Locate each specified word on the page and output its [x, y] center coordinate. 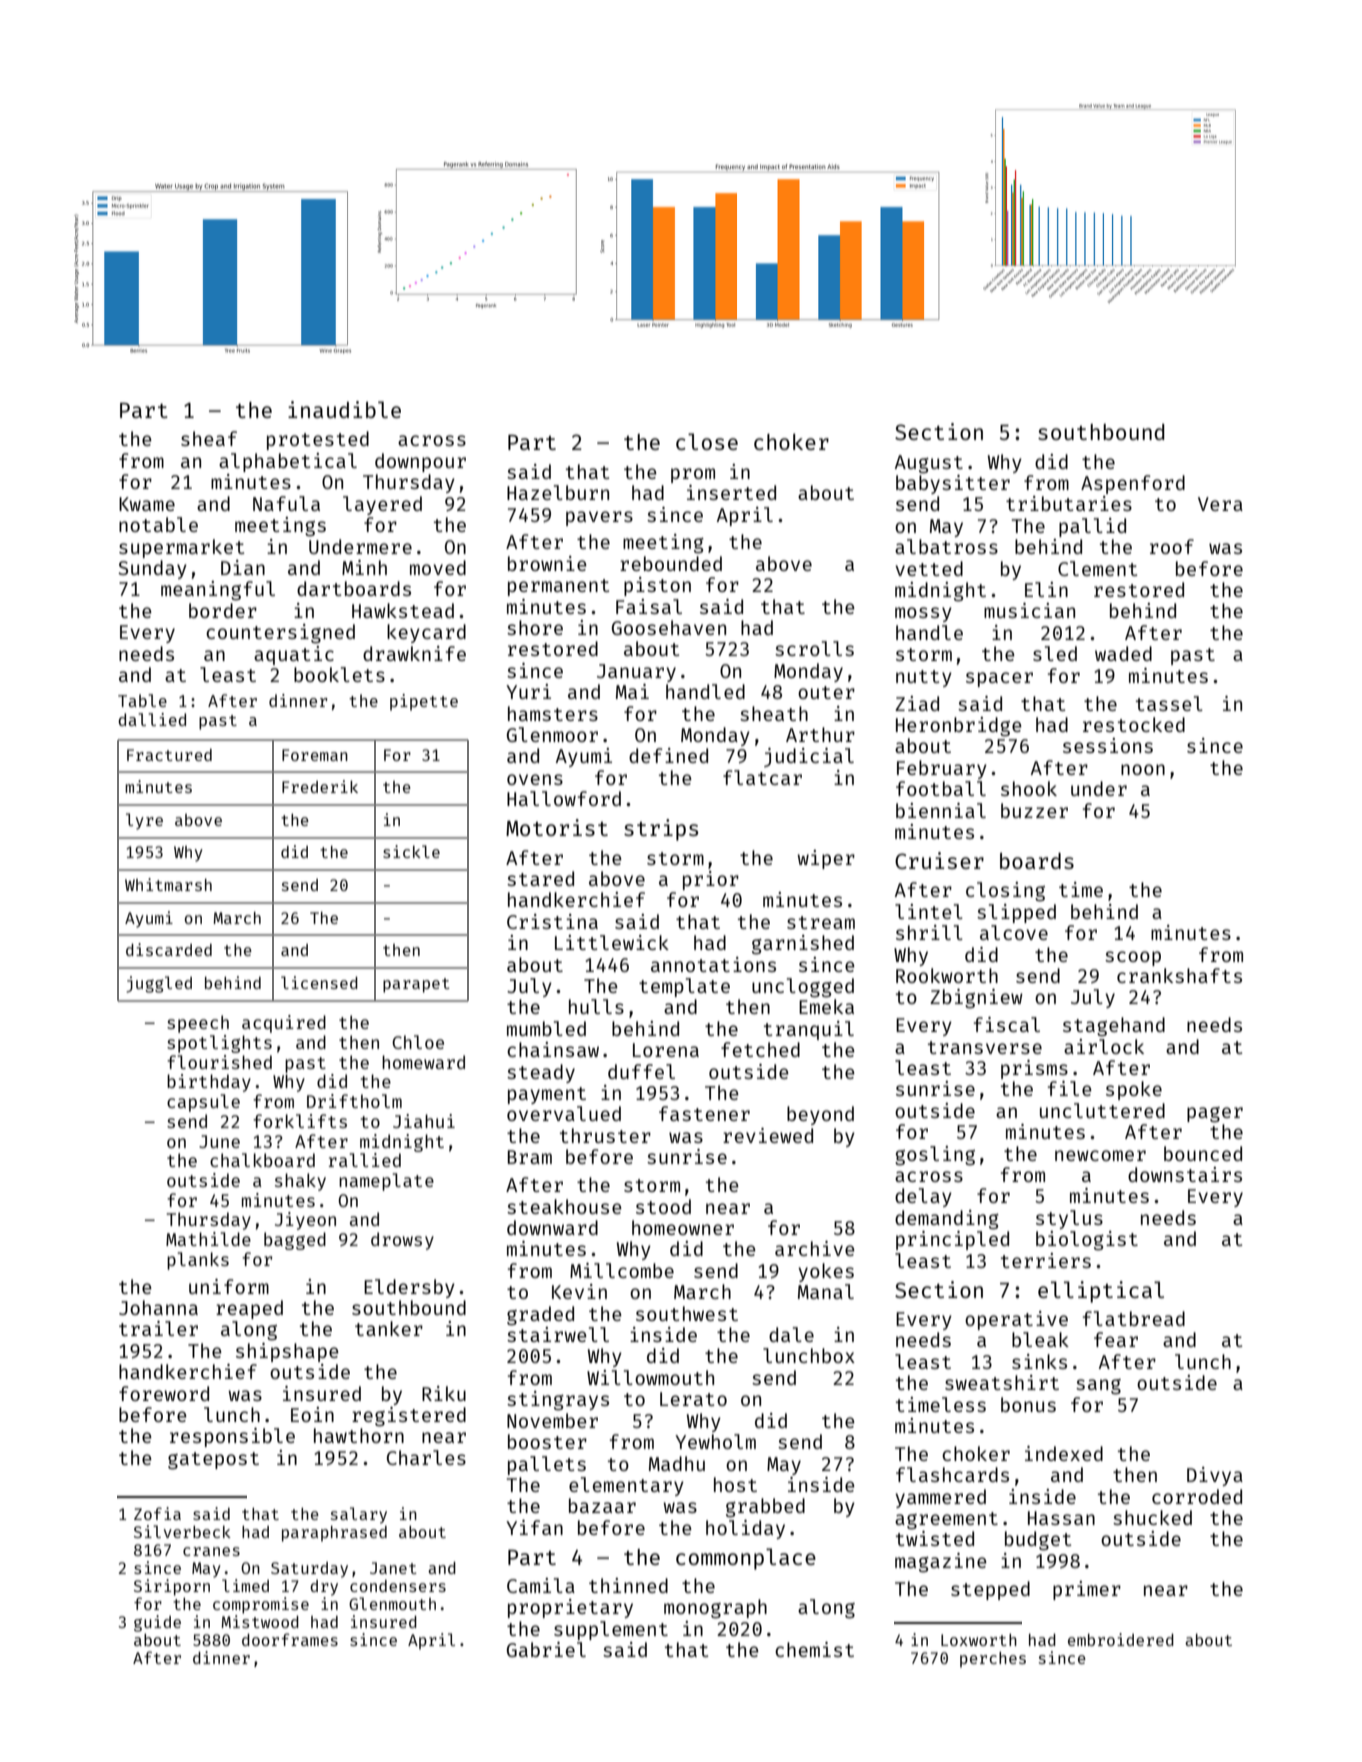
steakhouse [564, 1206]
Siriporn [172, 1587]
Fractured [169, 755]
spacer [999, 679]
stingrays [558, 1401]
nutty [924, 678]
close [707, 441]
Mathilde [208, 1239]
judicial [809, 757]
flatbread [1134, 1318]
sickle [411, 851]
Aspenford [1133, 484]
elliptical [1101, 1292]
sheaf [209, 438]
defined [668, 755]
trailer [158, 1328]
